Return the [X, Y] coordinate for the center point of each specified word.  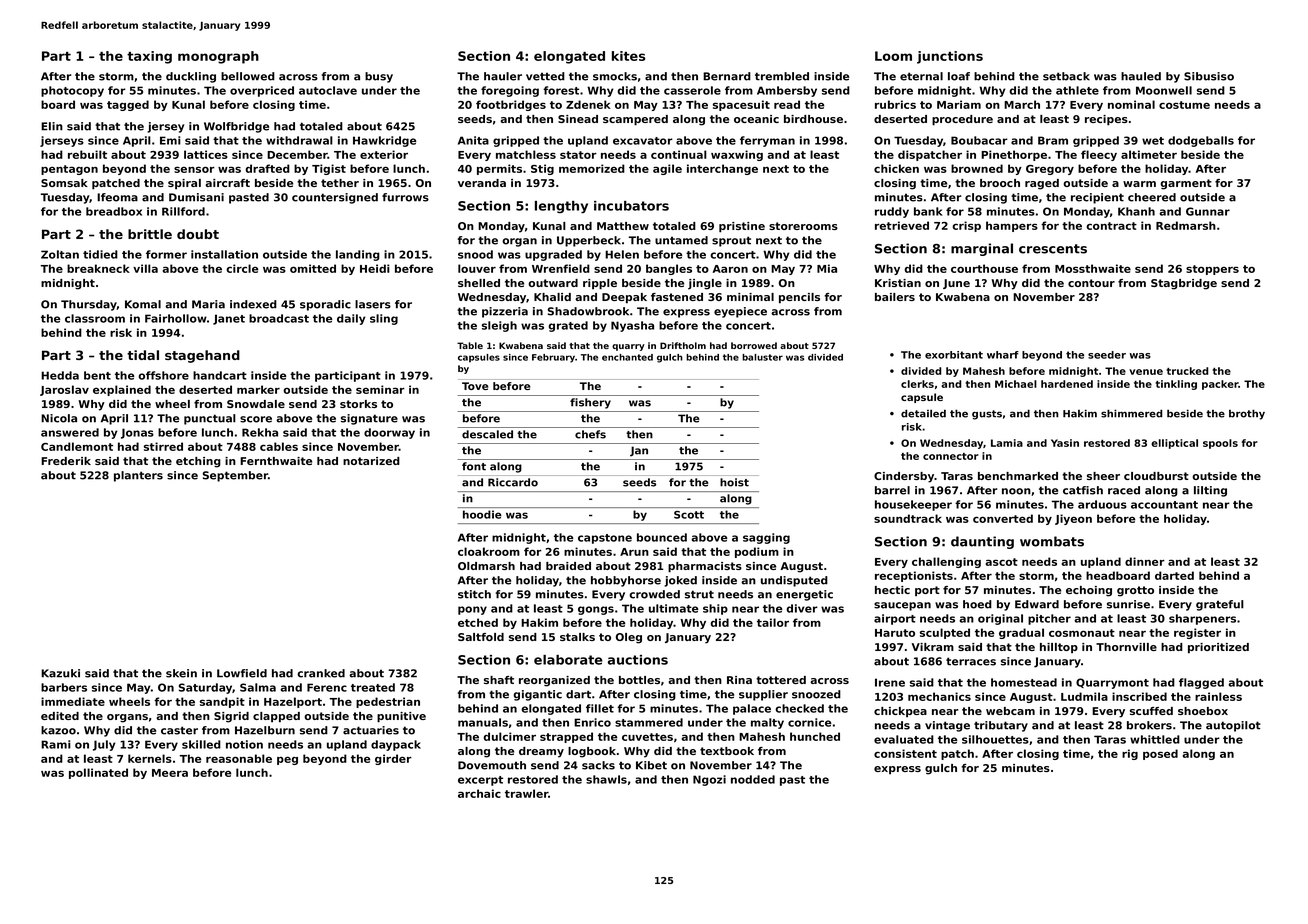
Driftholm [683, 345]
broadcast [279, 318]
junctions [950, 57]
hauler [503, 76]
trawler [526, 793]
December [297, 154]
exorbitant [954, 355]
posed [1160, 754]
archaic [479, 793]
